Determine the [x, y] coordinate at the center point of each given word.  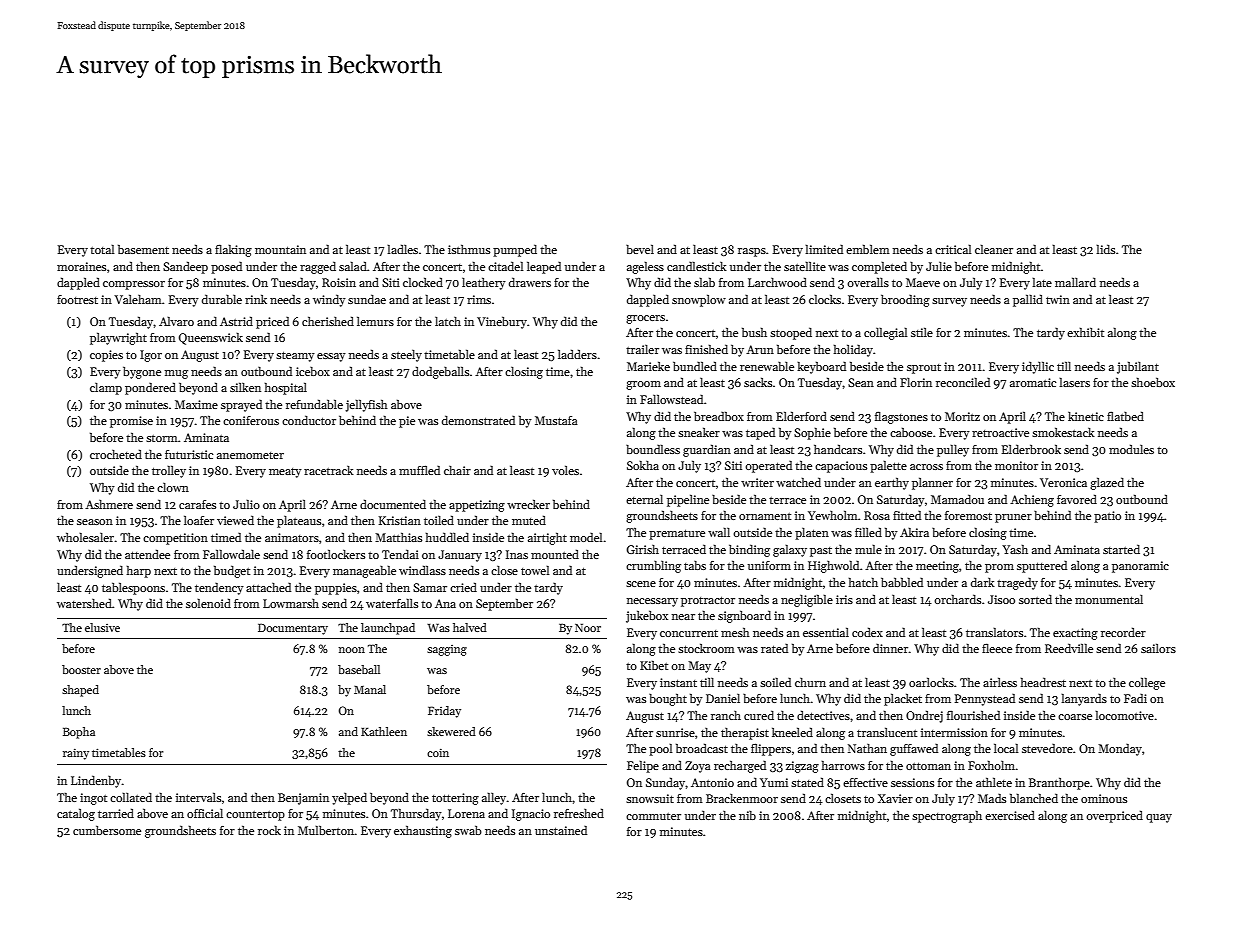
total [102, 249]
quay [1159, 818]
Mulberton [326, 830]
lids [1106, 249]
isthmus [469, 249]
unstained [561, 830]
